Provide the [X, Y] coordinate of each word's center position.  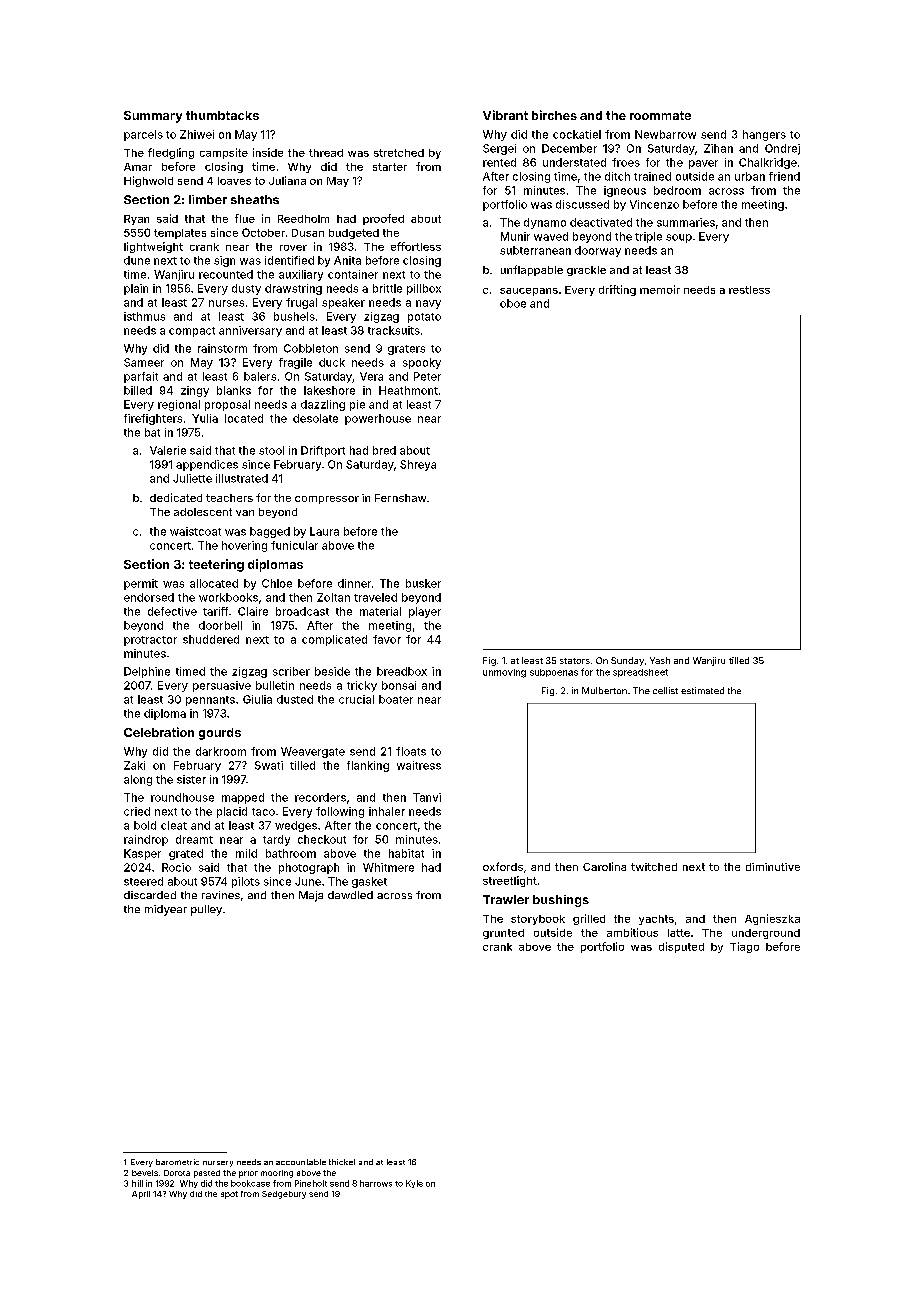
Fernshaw [400, 498]
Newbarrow [665, 134]
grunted [503, 934]
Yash [660, 660]
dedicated [176, 497]
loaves [234, 181]
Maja [311, 896]
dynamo [545, 223]
